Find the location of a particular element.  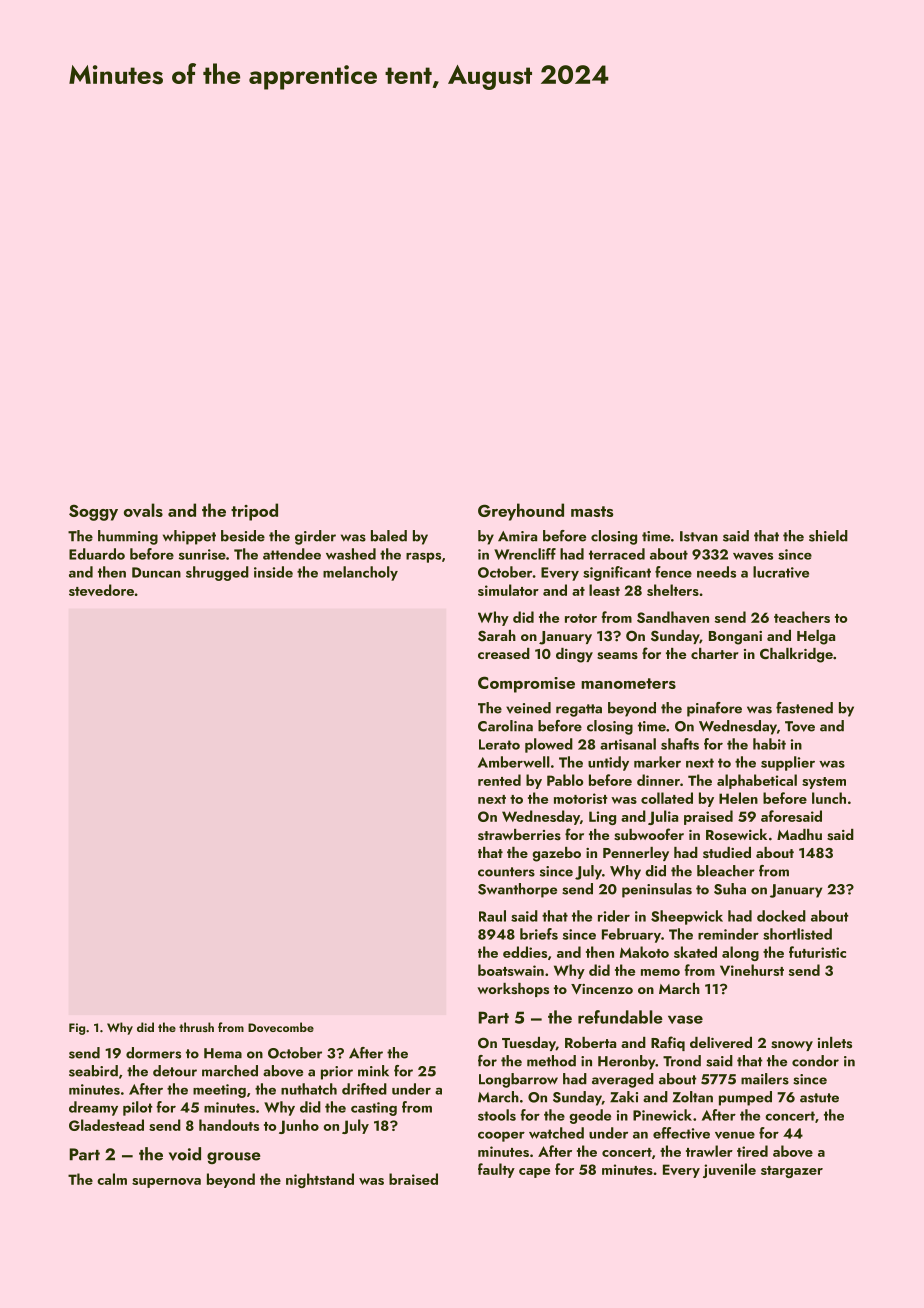

Raul is located at coordinates (492, 916).
